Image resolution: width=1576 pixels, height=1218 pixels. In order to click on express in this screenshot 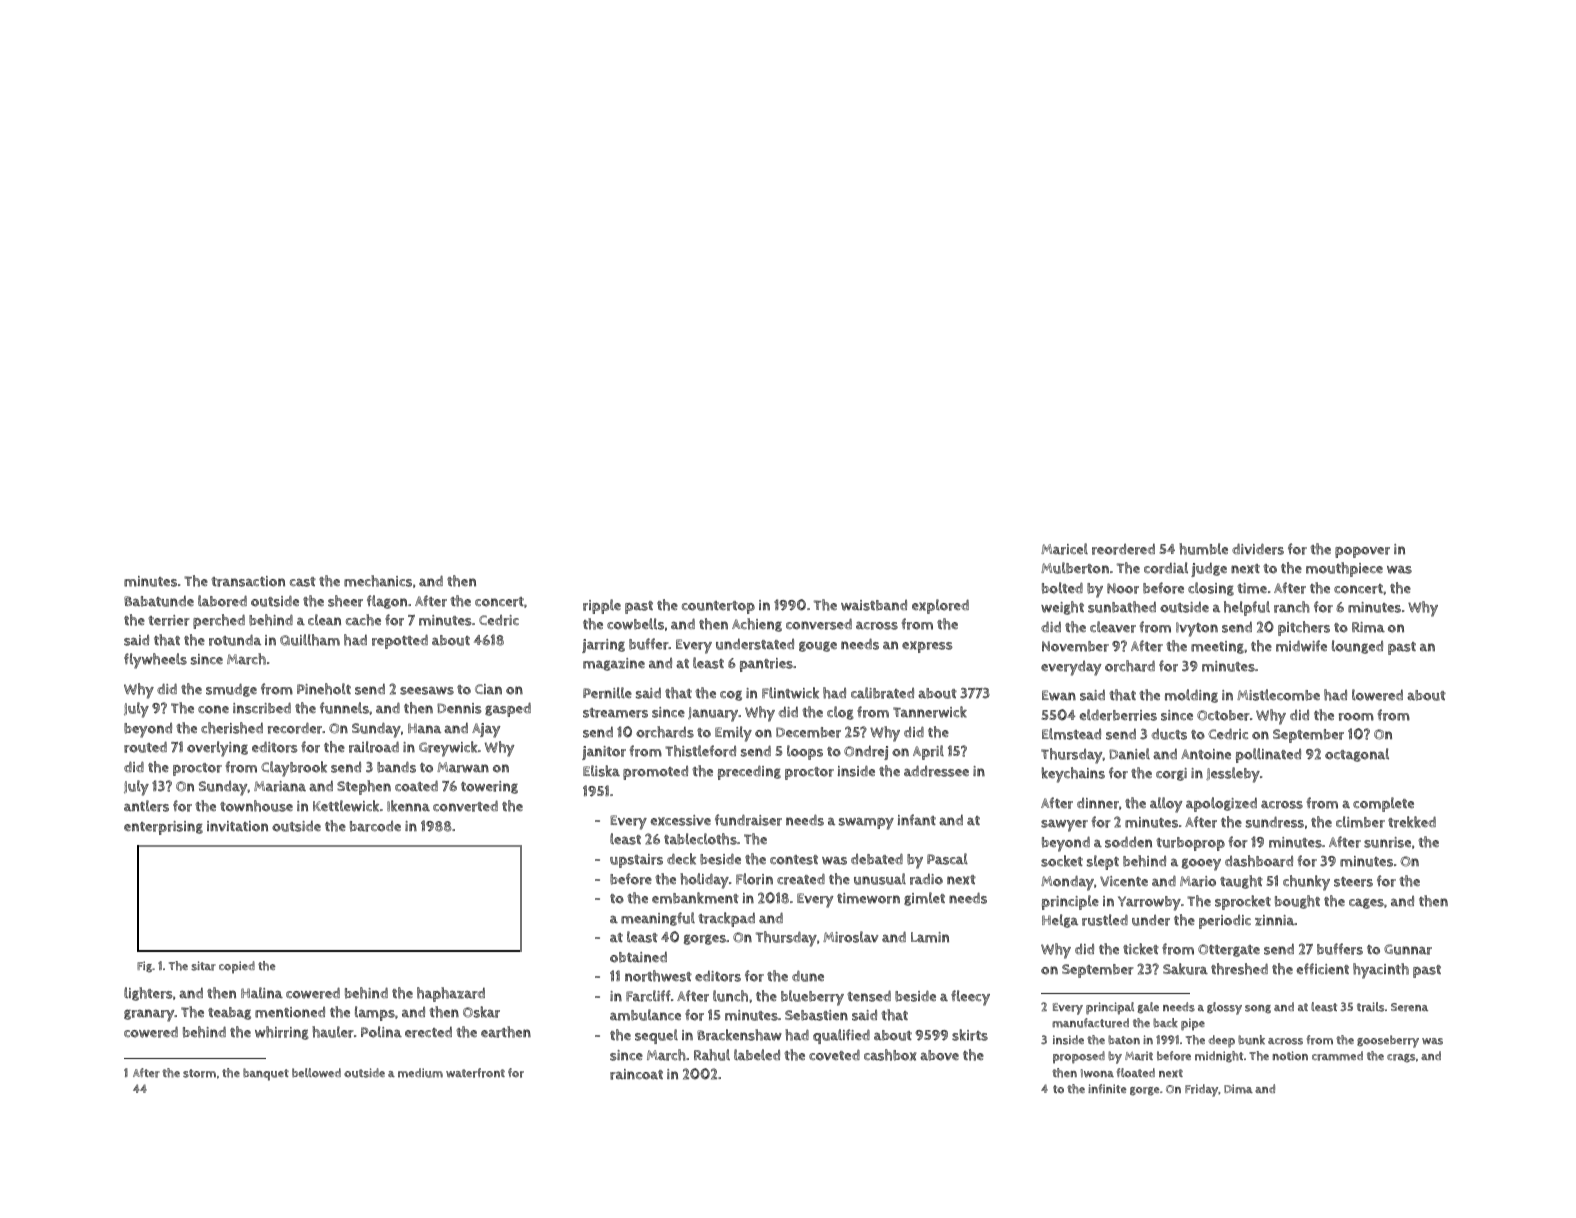, I will do `click(927, 647)`.
